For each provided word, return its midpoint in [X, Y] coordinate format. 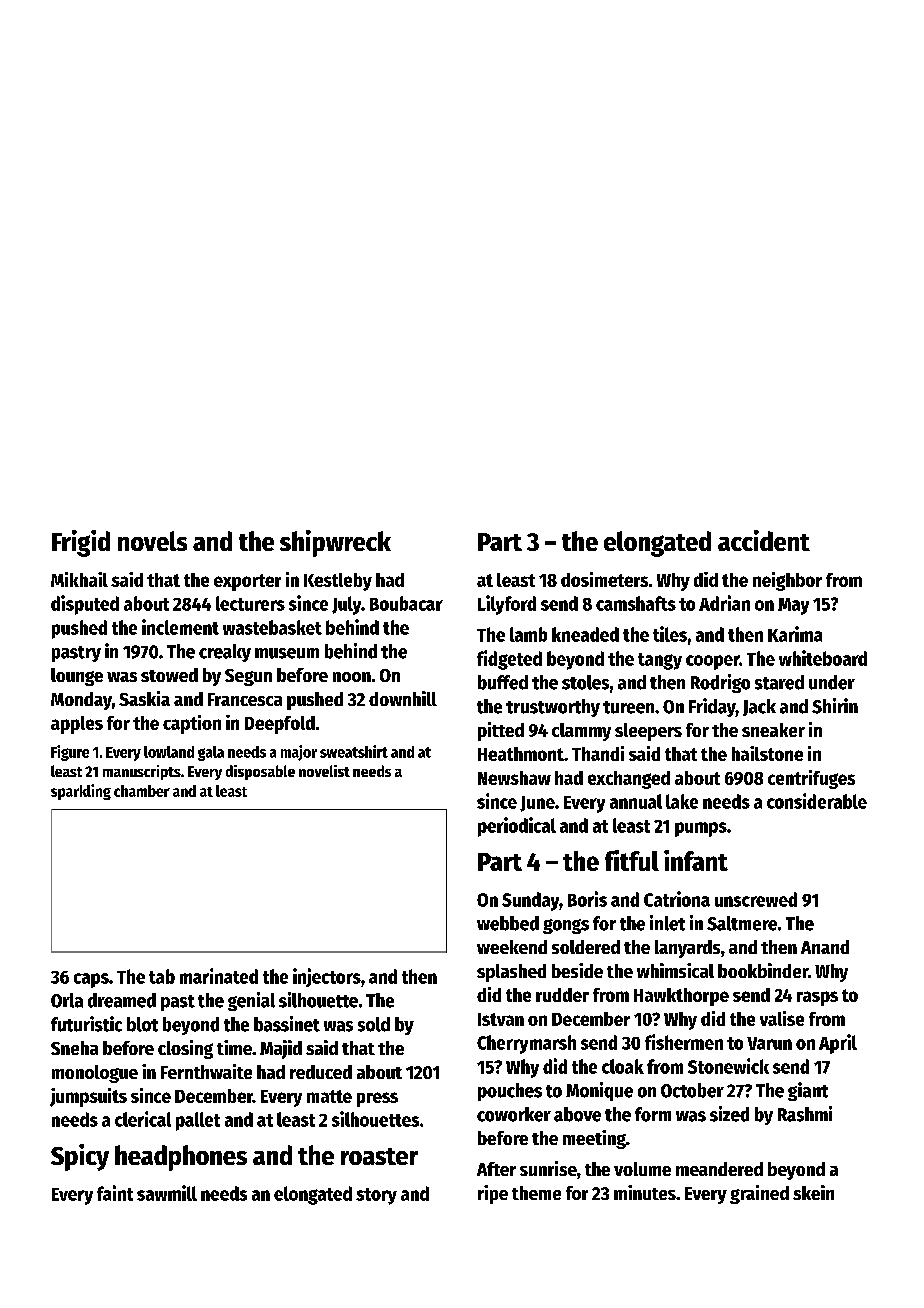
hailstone [767, 753]
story [376, 1196]
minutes [645, 1192]
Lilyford [507, 605]
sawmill [167, 1193]
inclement [180, 627]
